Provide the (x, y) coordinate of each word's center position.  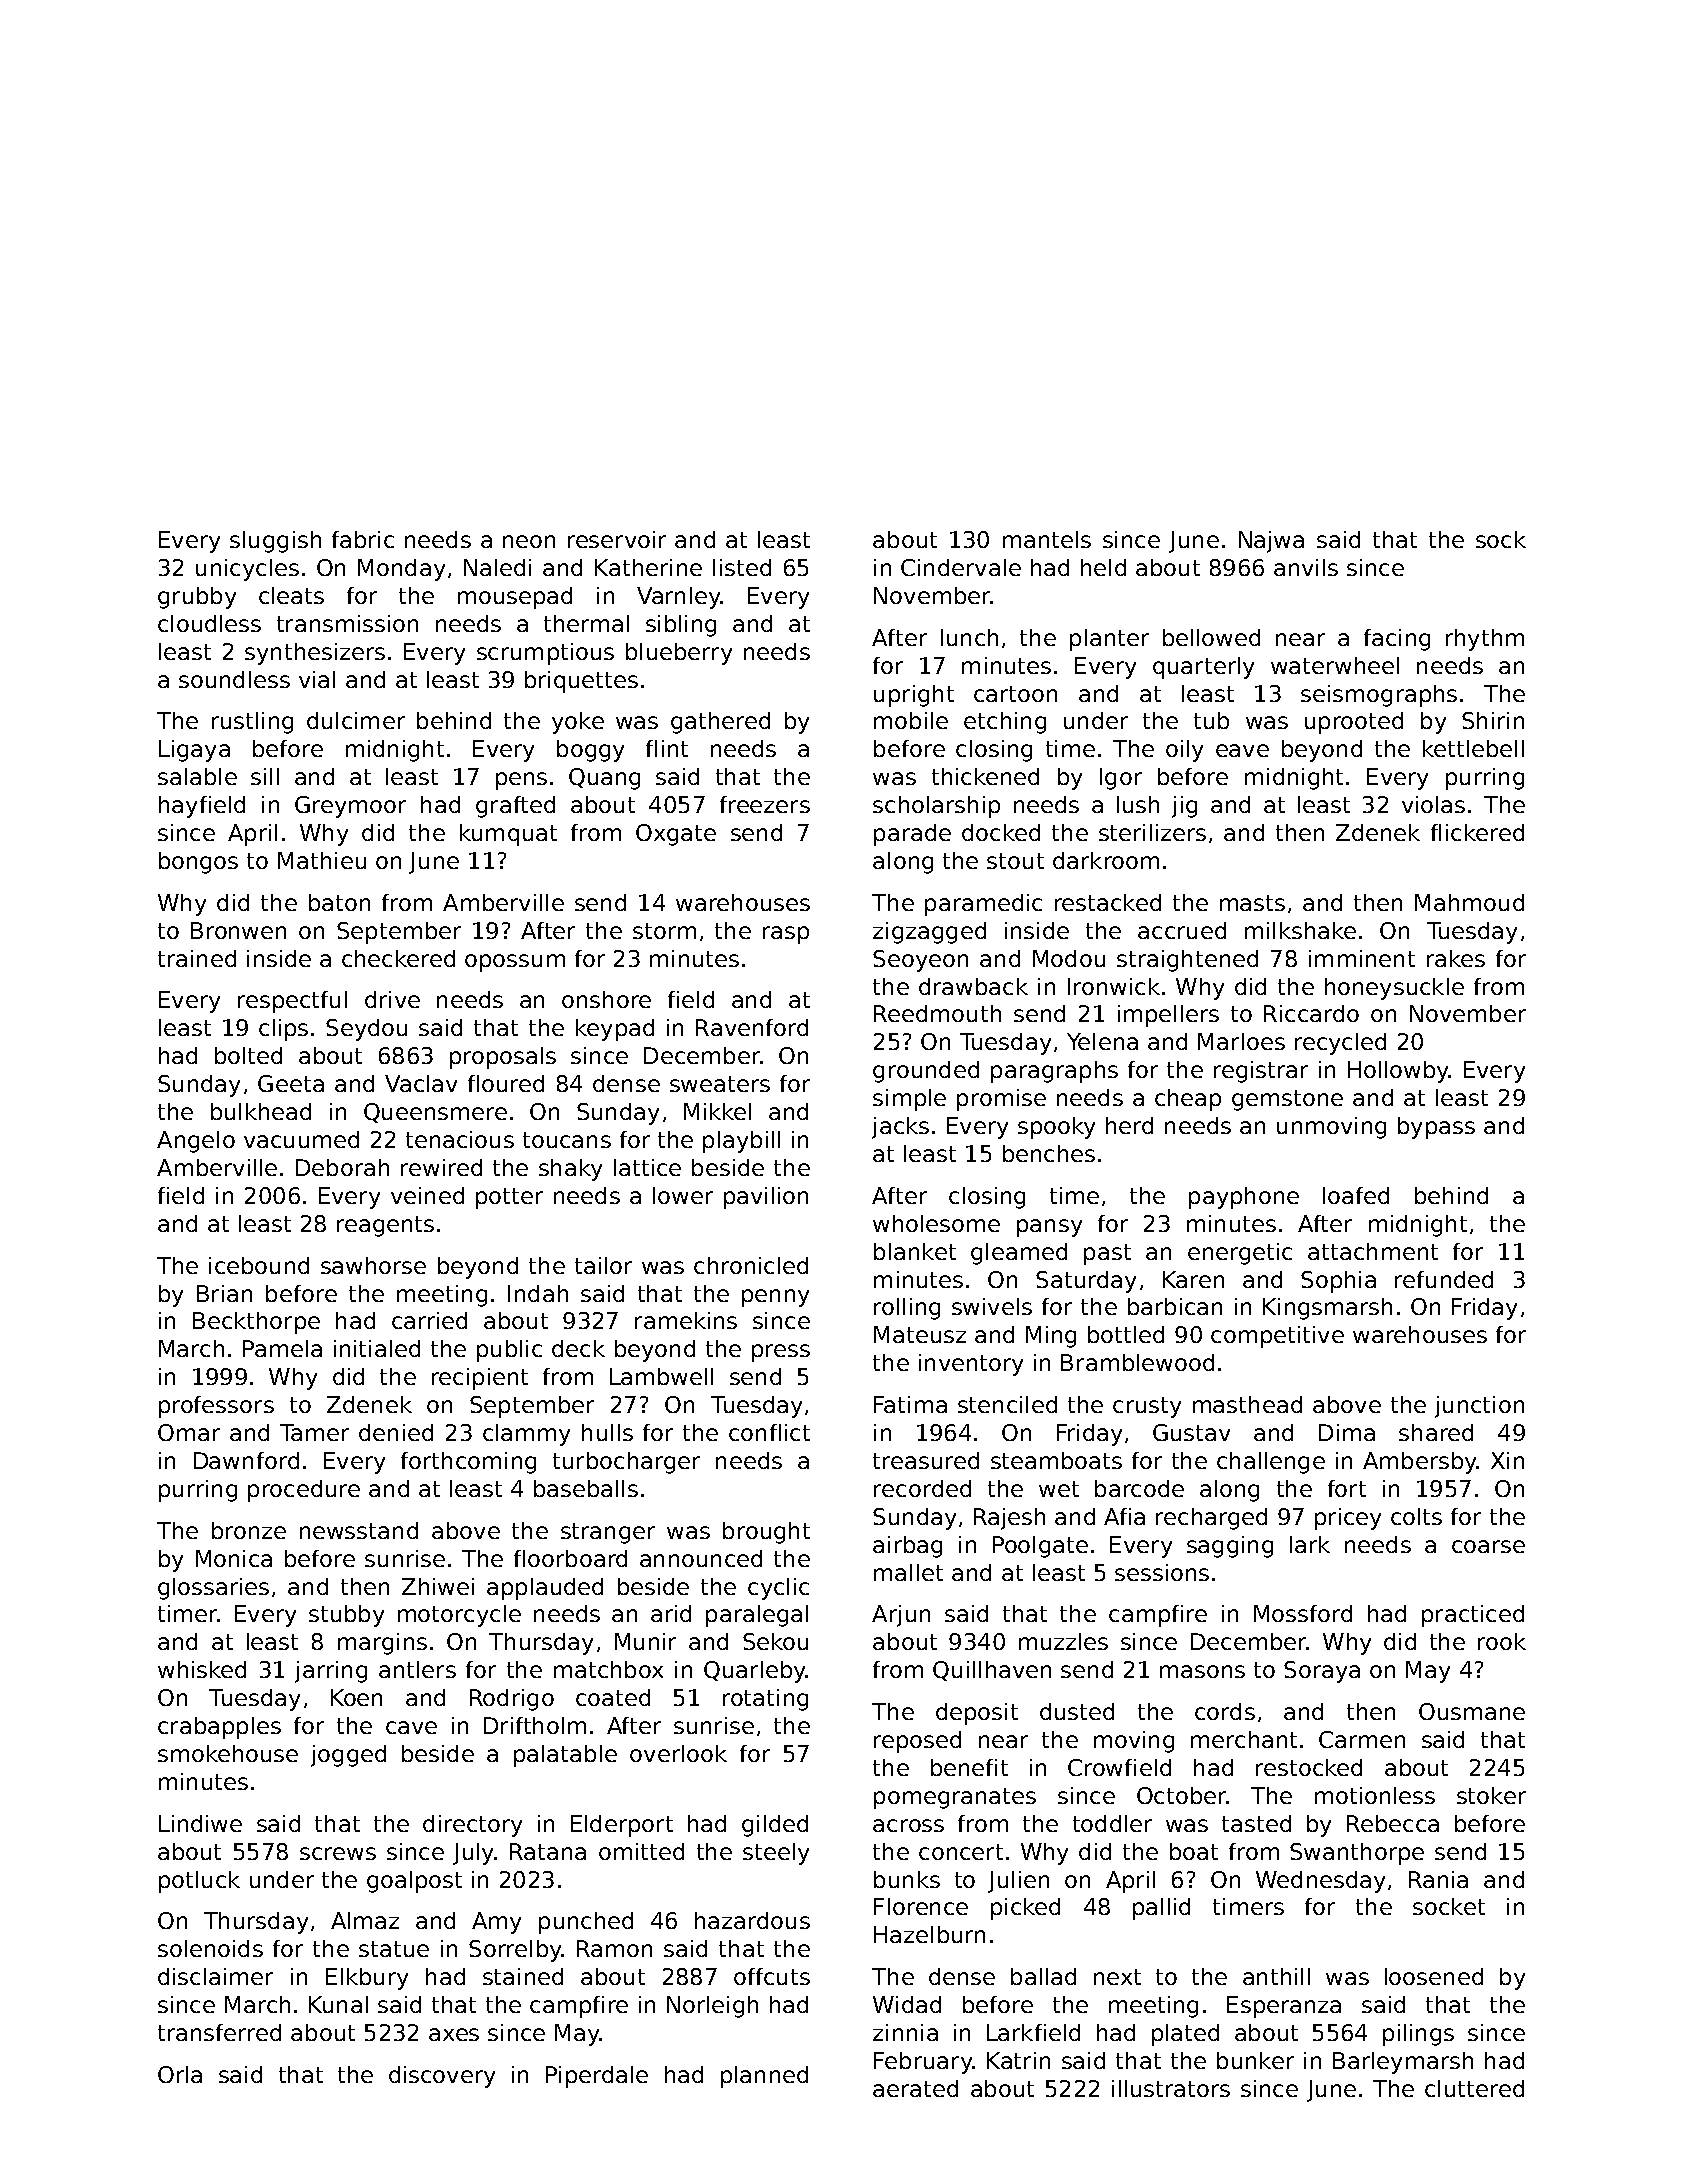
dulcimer (356, 720)
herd (1129, 1125)
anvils (1306, 567)
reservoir (617, 539)
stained (523, 1976)
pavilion (766, 1198)
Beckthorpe (256, 1323)
